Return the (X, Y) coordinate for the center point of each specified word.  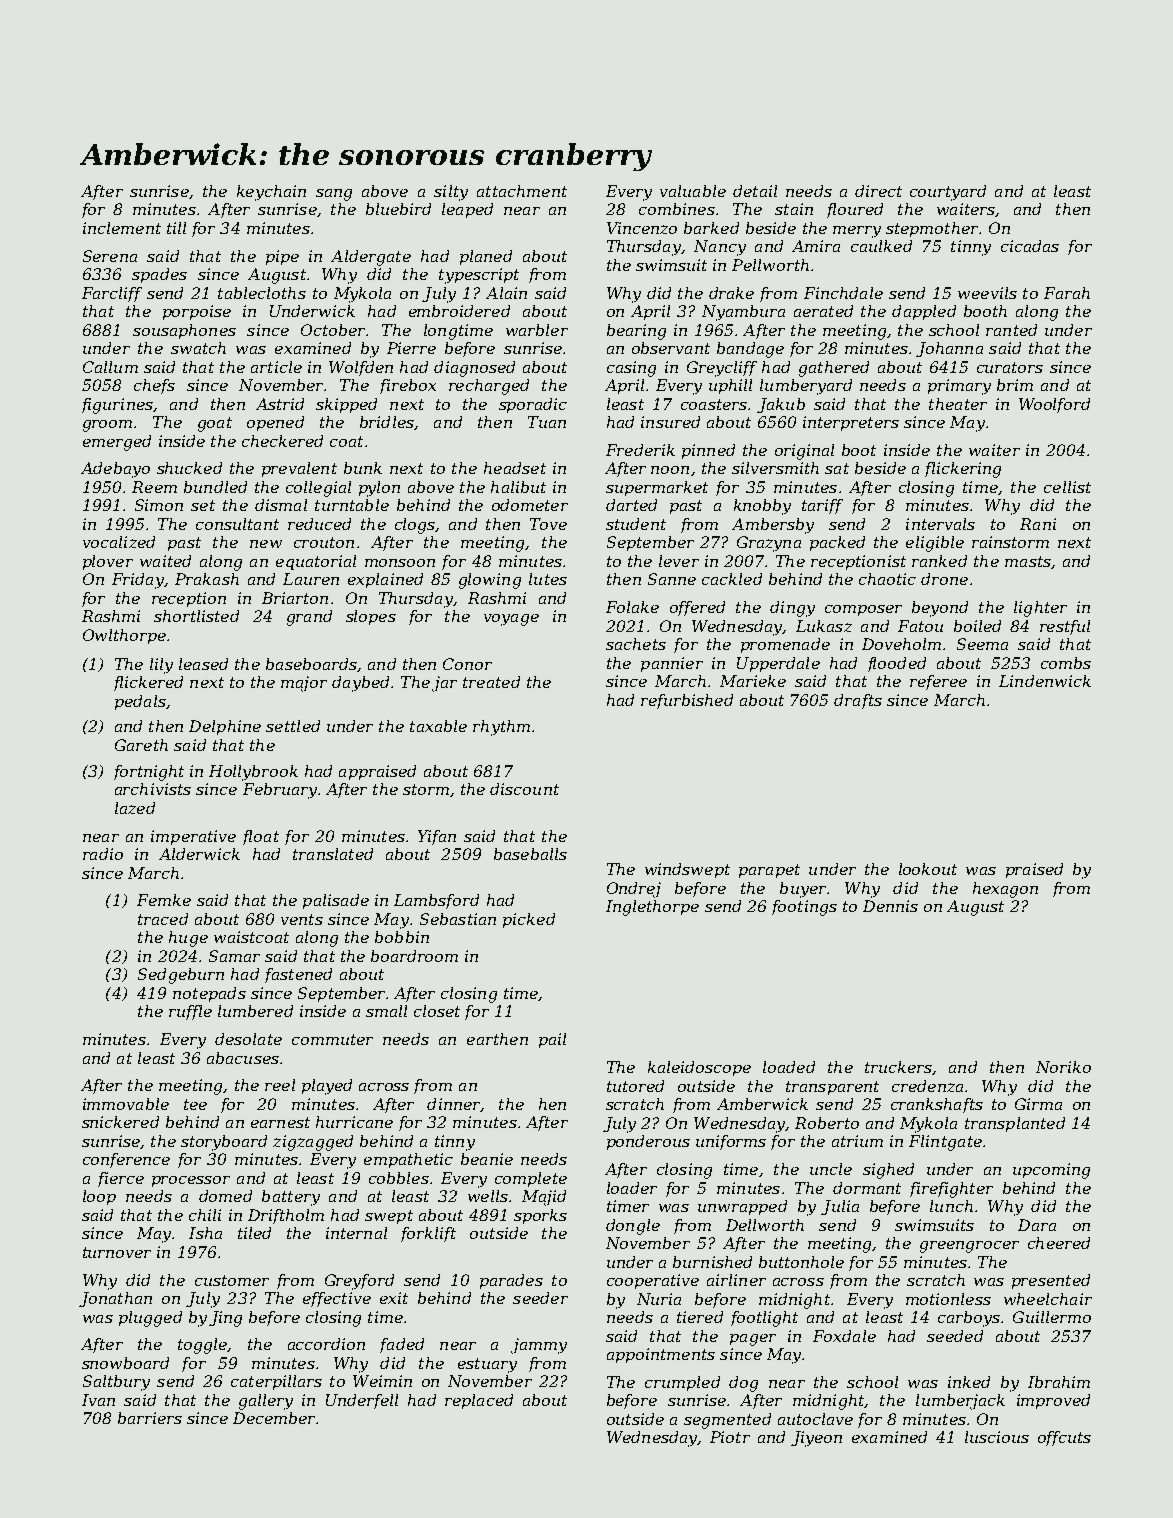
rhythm (501, 728)
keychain (271, 193)
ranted (1011, 330)
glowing (490, 581)
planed (486, 257)
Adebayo (115, 470)
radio (103, 854)
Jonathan (115, 1299)
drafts (858, 701)
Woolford (1054, 405)
